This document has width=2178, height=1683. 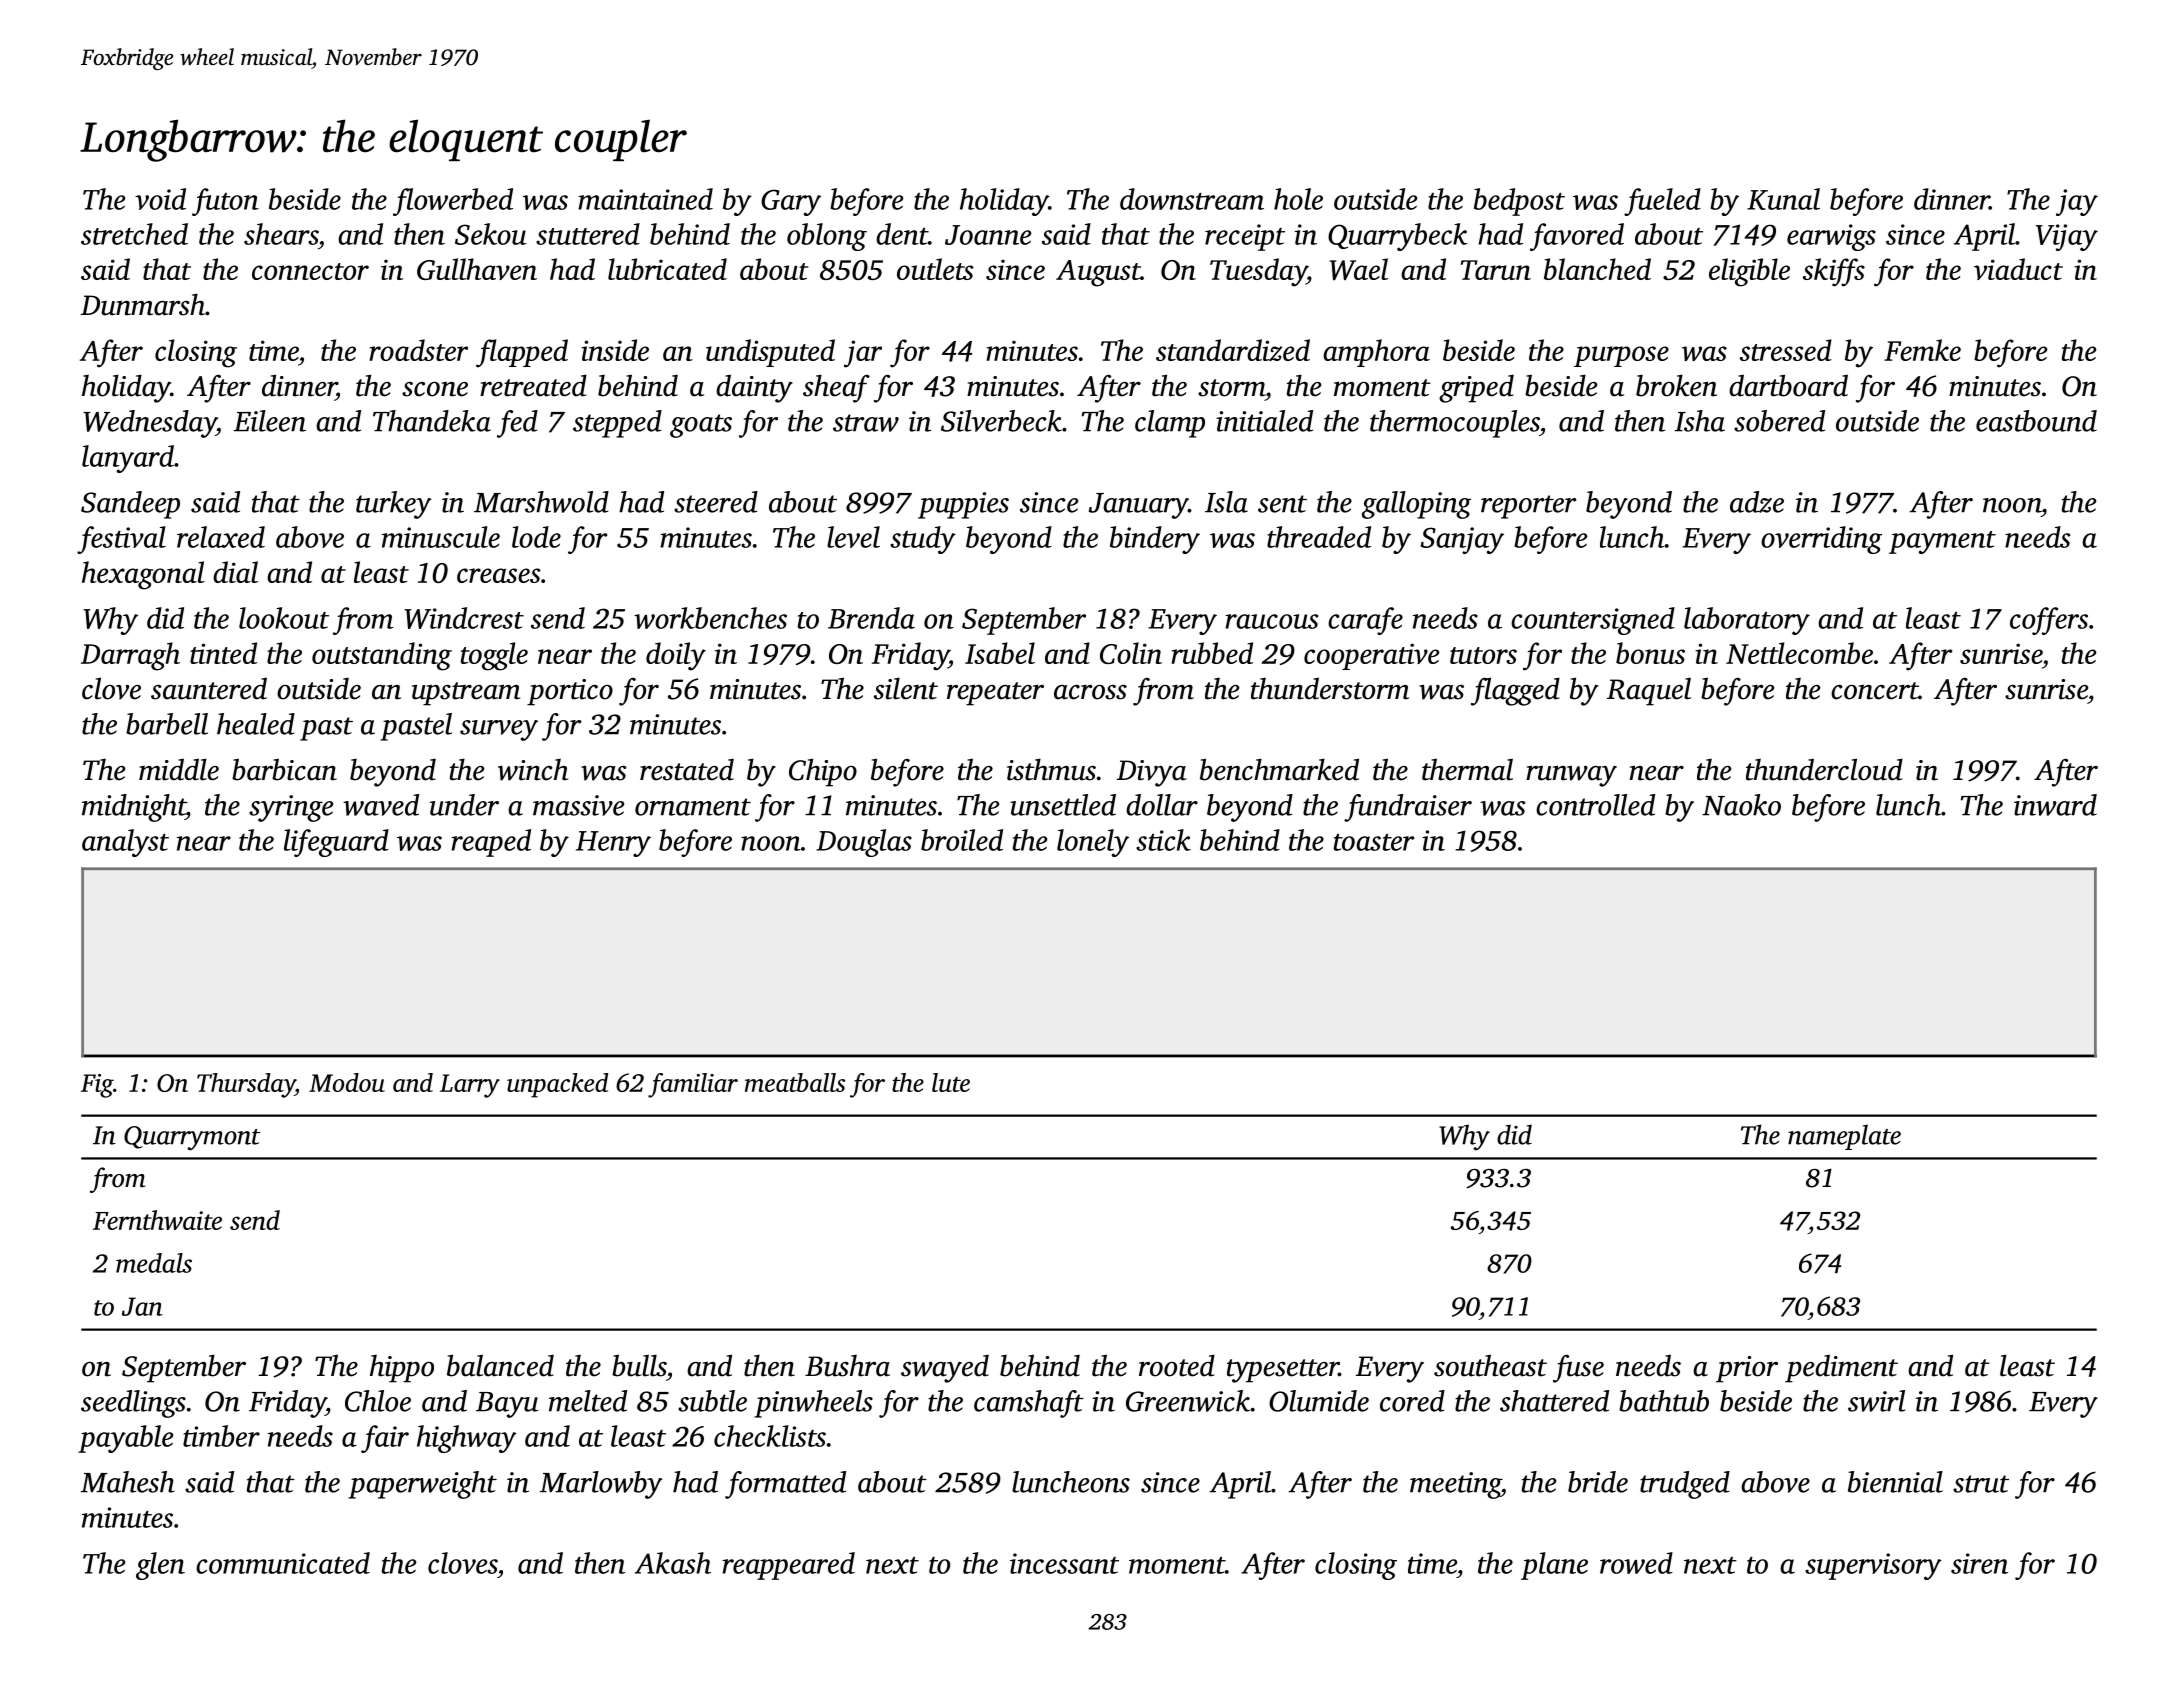 What do you see at coordinates (2067, 237) in the document?
I see `Vijay` at bounding box center [2067, 237].
